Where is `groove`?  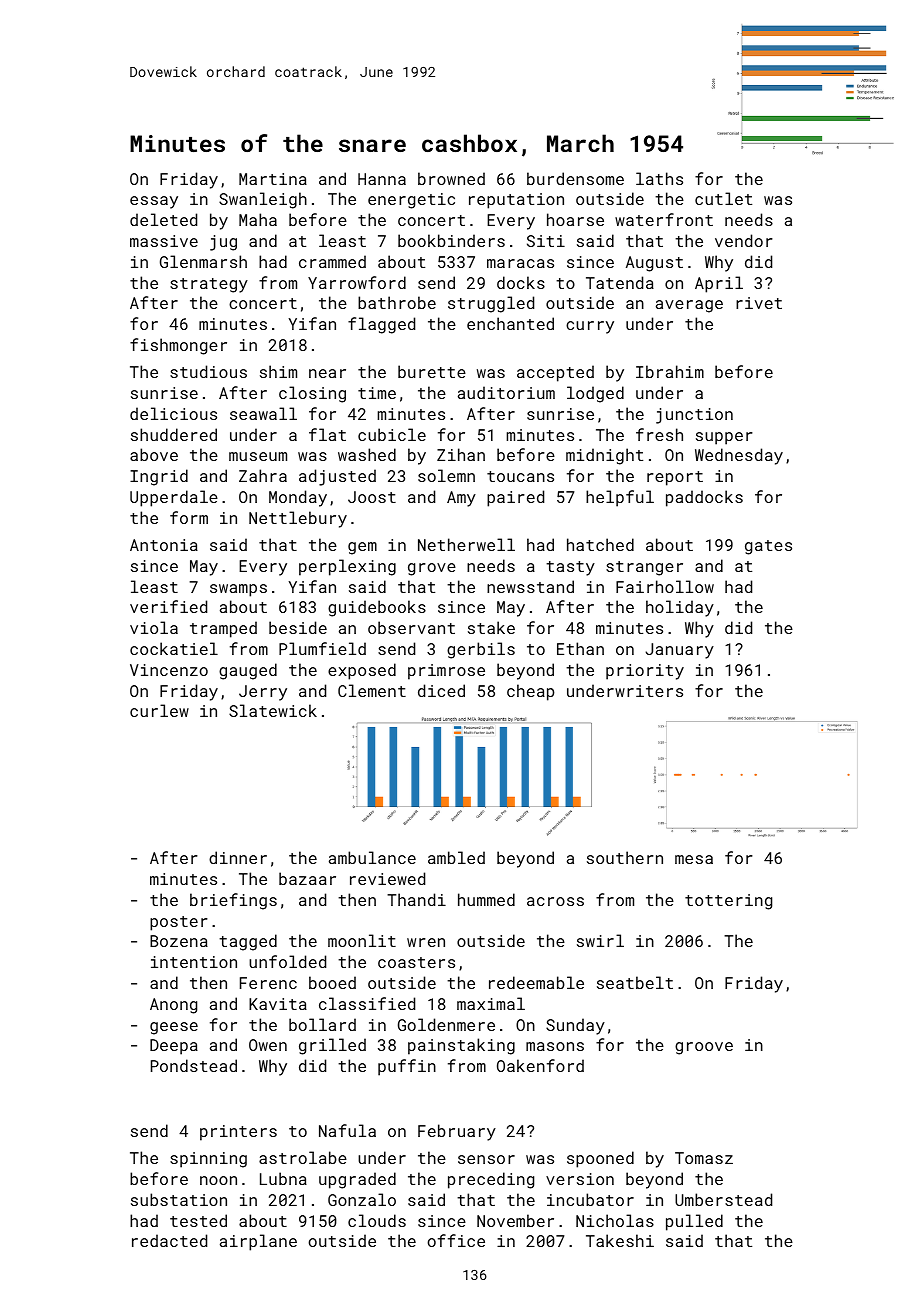 groove is located at coordinates (704, 1048).
